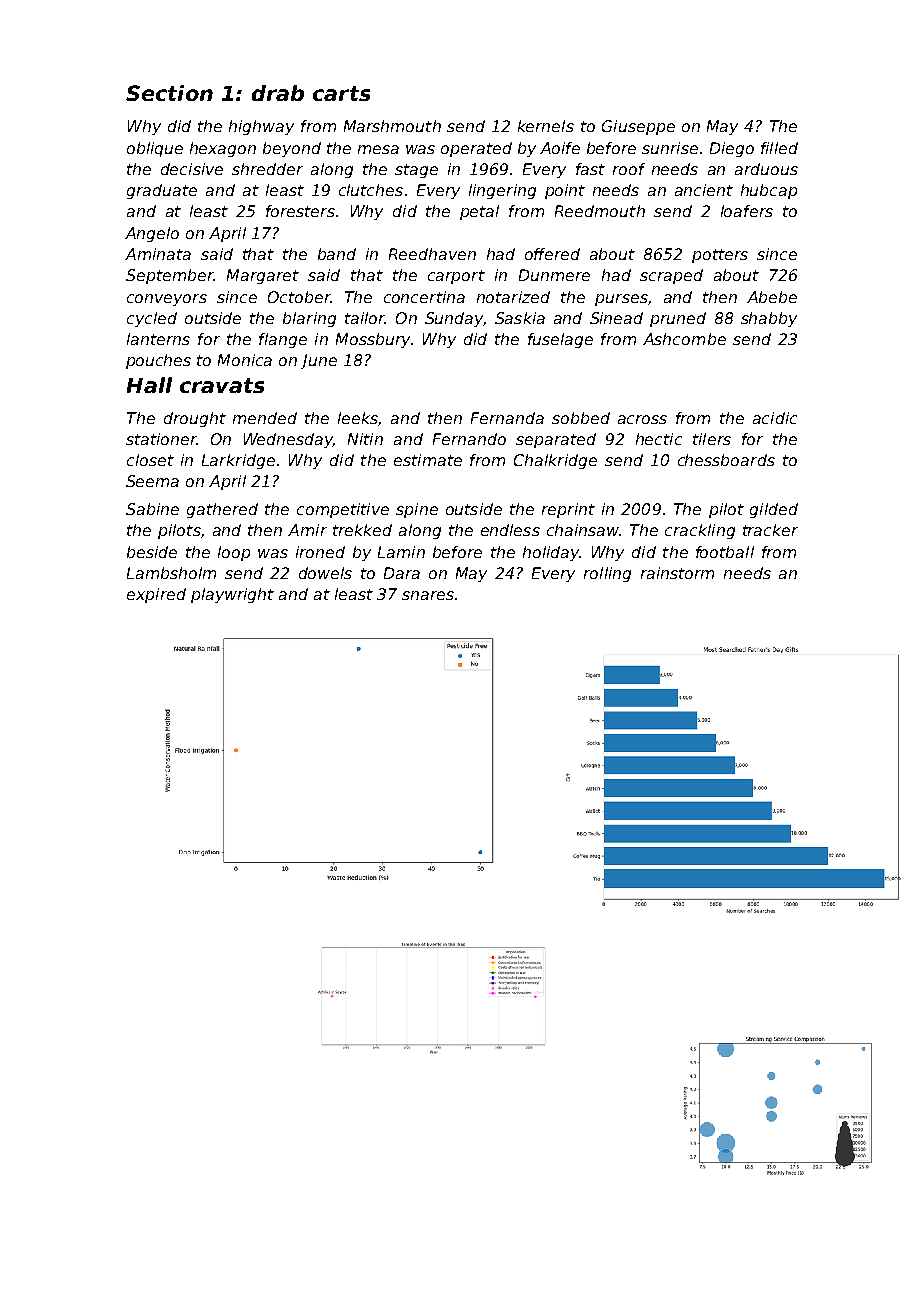 The width and height of the screenshot is (924, 1314). Describe the element at coordinates (222, 510) in the screenshot. I see `gathered` at that location.
